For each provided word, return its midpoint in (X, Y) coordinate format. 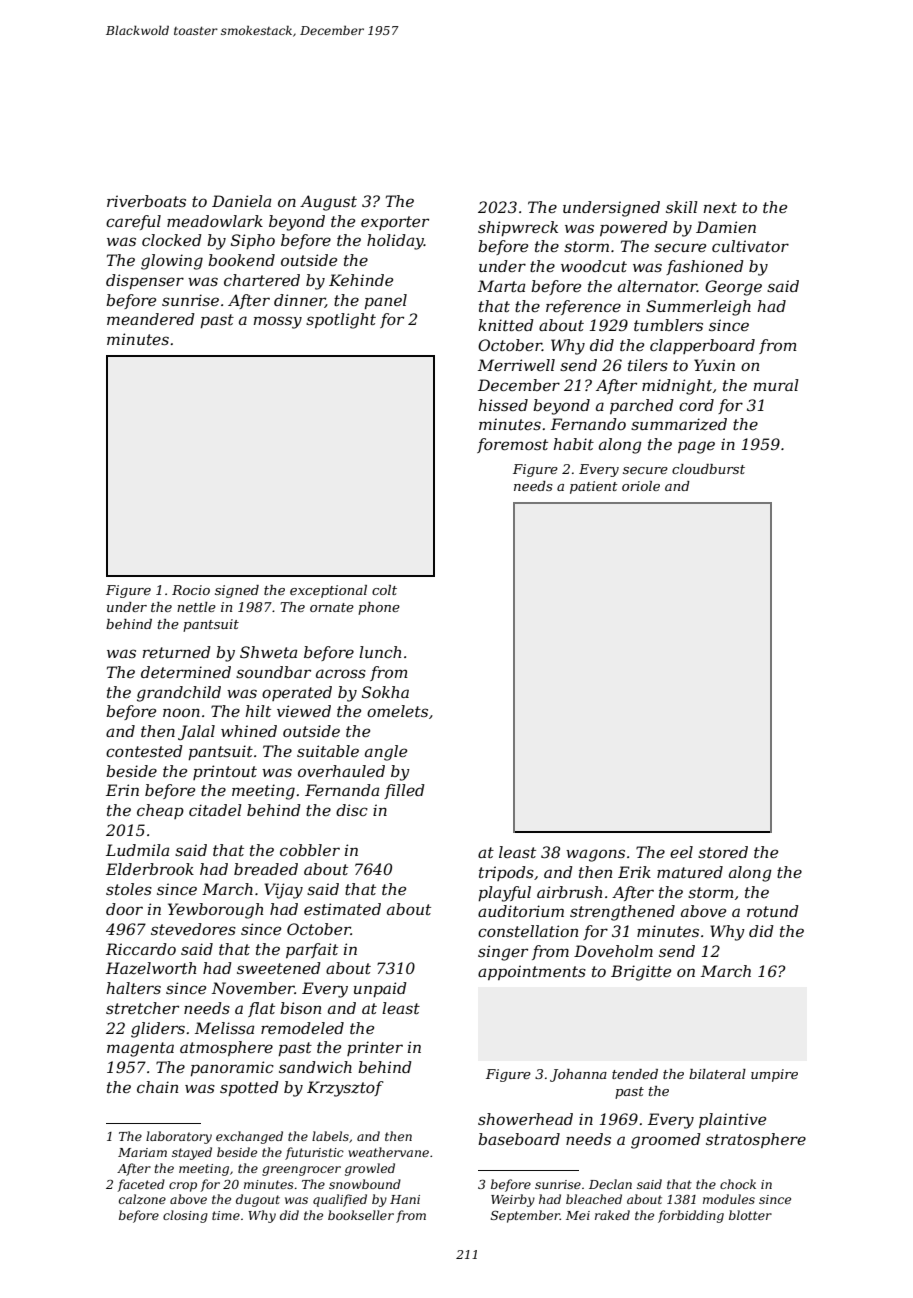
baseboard (519, 1139)
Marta (501, 286)
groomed (666, 1141)
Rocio (191, 590)
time (226, 1215)
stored (723, 852)
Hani (405, 1199)
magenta (140, 1049)
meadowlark (215, 221)
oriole (641, 486)
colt (384, 590)
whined (249, 731)
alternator (657, 286)
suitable (328, 751)
